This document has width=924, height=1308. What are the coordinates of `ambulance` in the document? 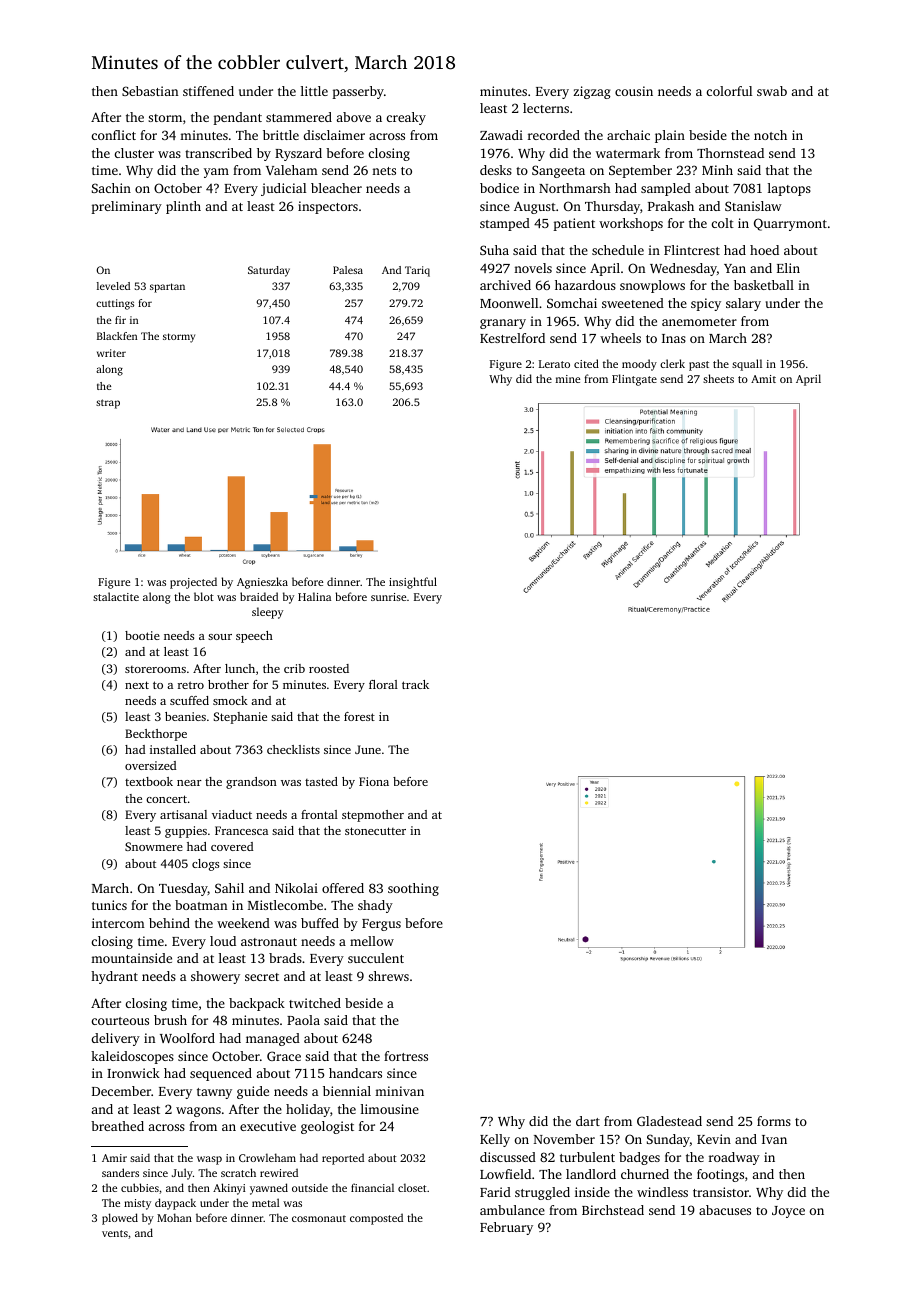 It's located at (512, 1210).
